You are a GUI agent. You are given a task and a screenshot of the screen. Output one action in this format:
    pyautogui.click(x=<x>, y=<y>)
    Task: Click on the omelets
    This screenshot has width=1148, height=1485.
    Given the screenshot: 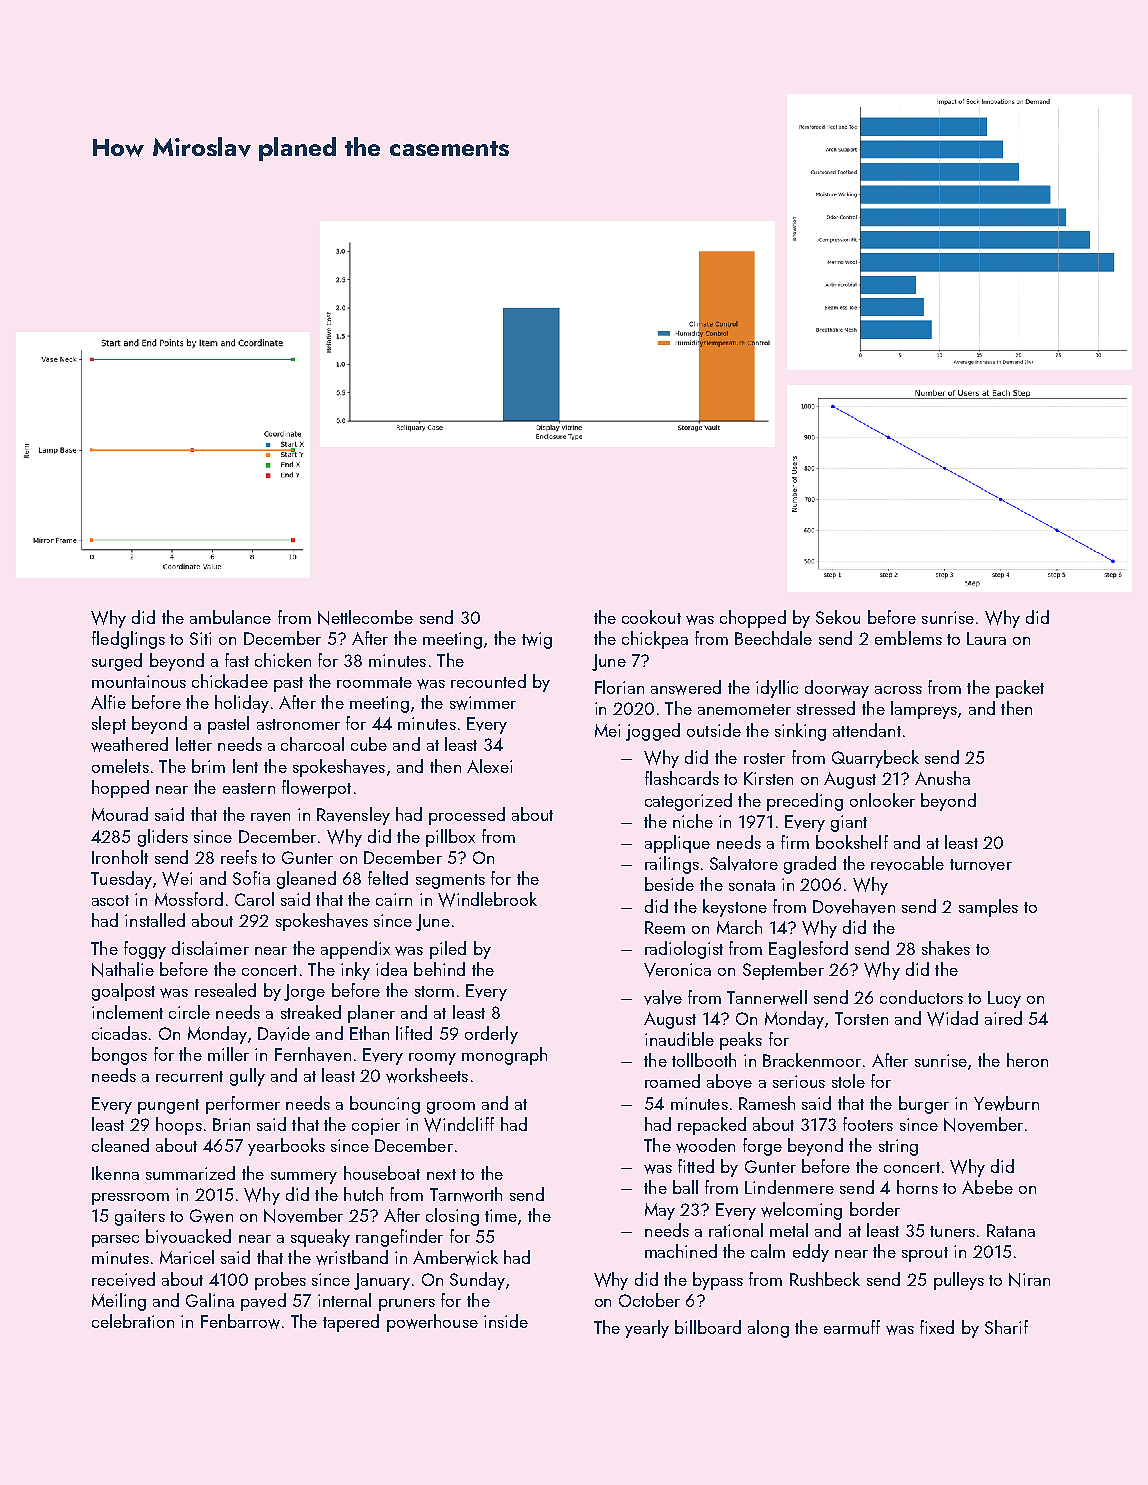 What is the action you would take?
    pyautogui.click(x=120, y=766)
